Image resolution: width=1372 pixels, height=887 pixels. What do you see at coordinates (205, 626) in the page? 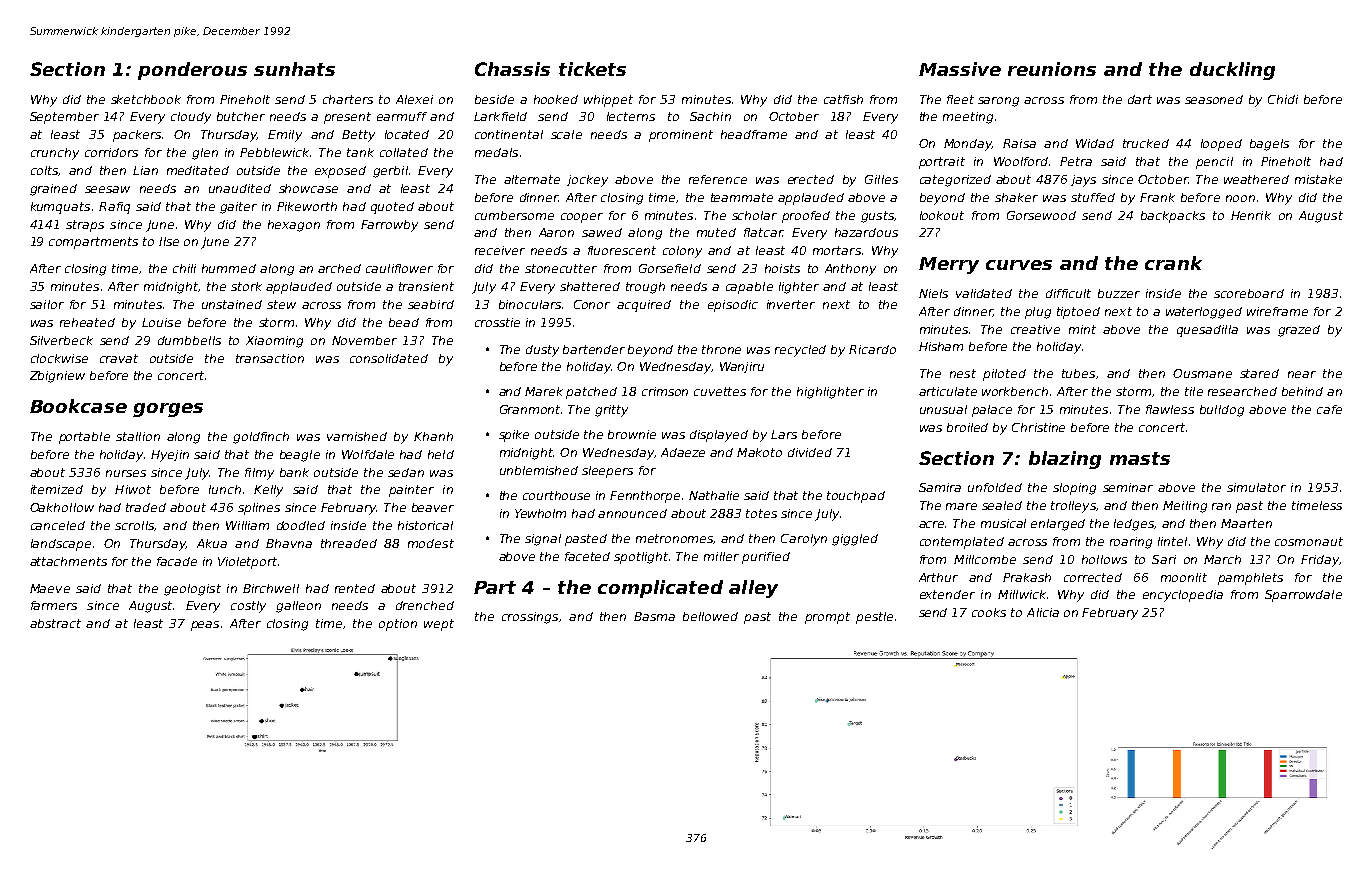
I see `peas` at bounding box center [205, 626].
